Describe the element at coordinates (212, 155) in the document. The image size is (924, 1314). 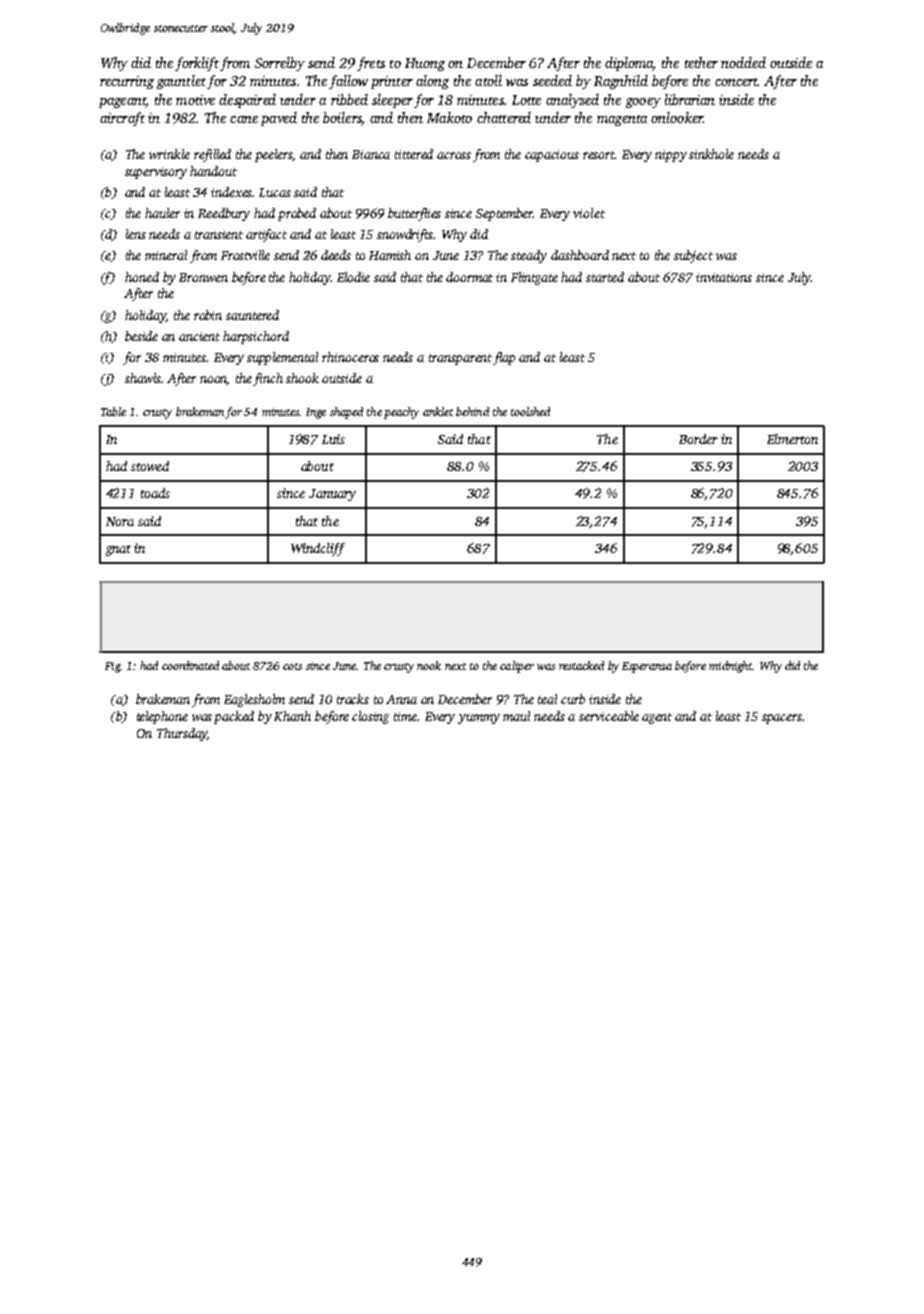
I see `refilled` at that location.
